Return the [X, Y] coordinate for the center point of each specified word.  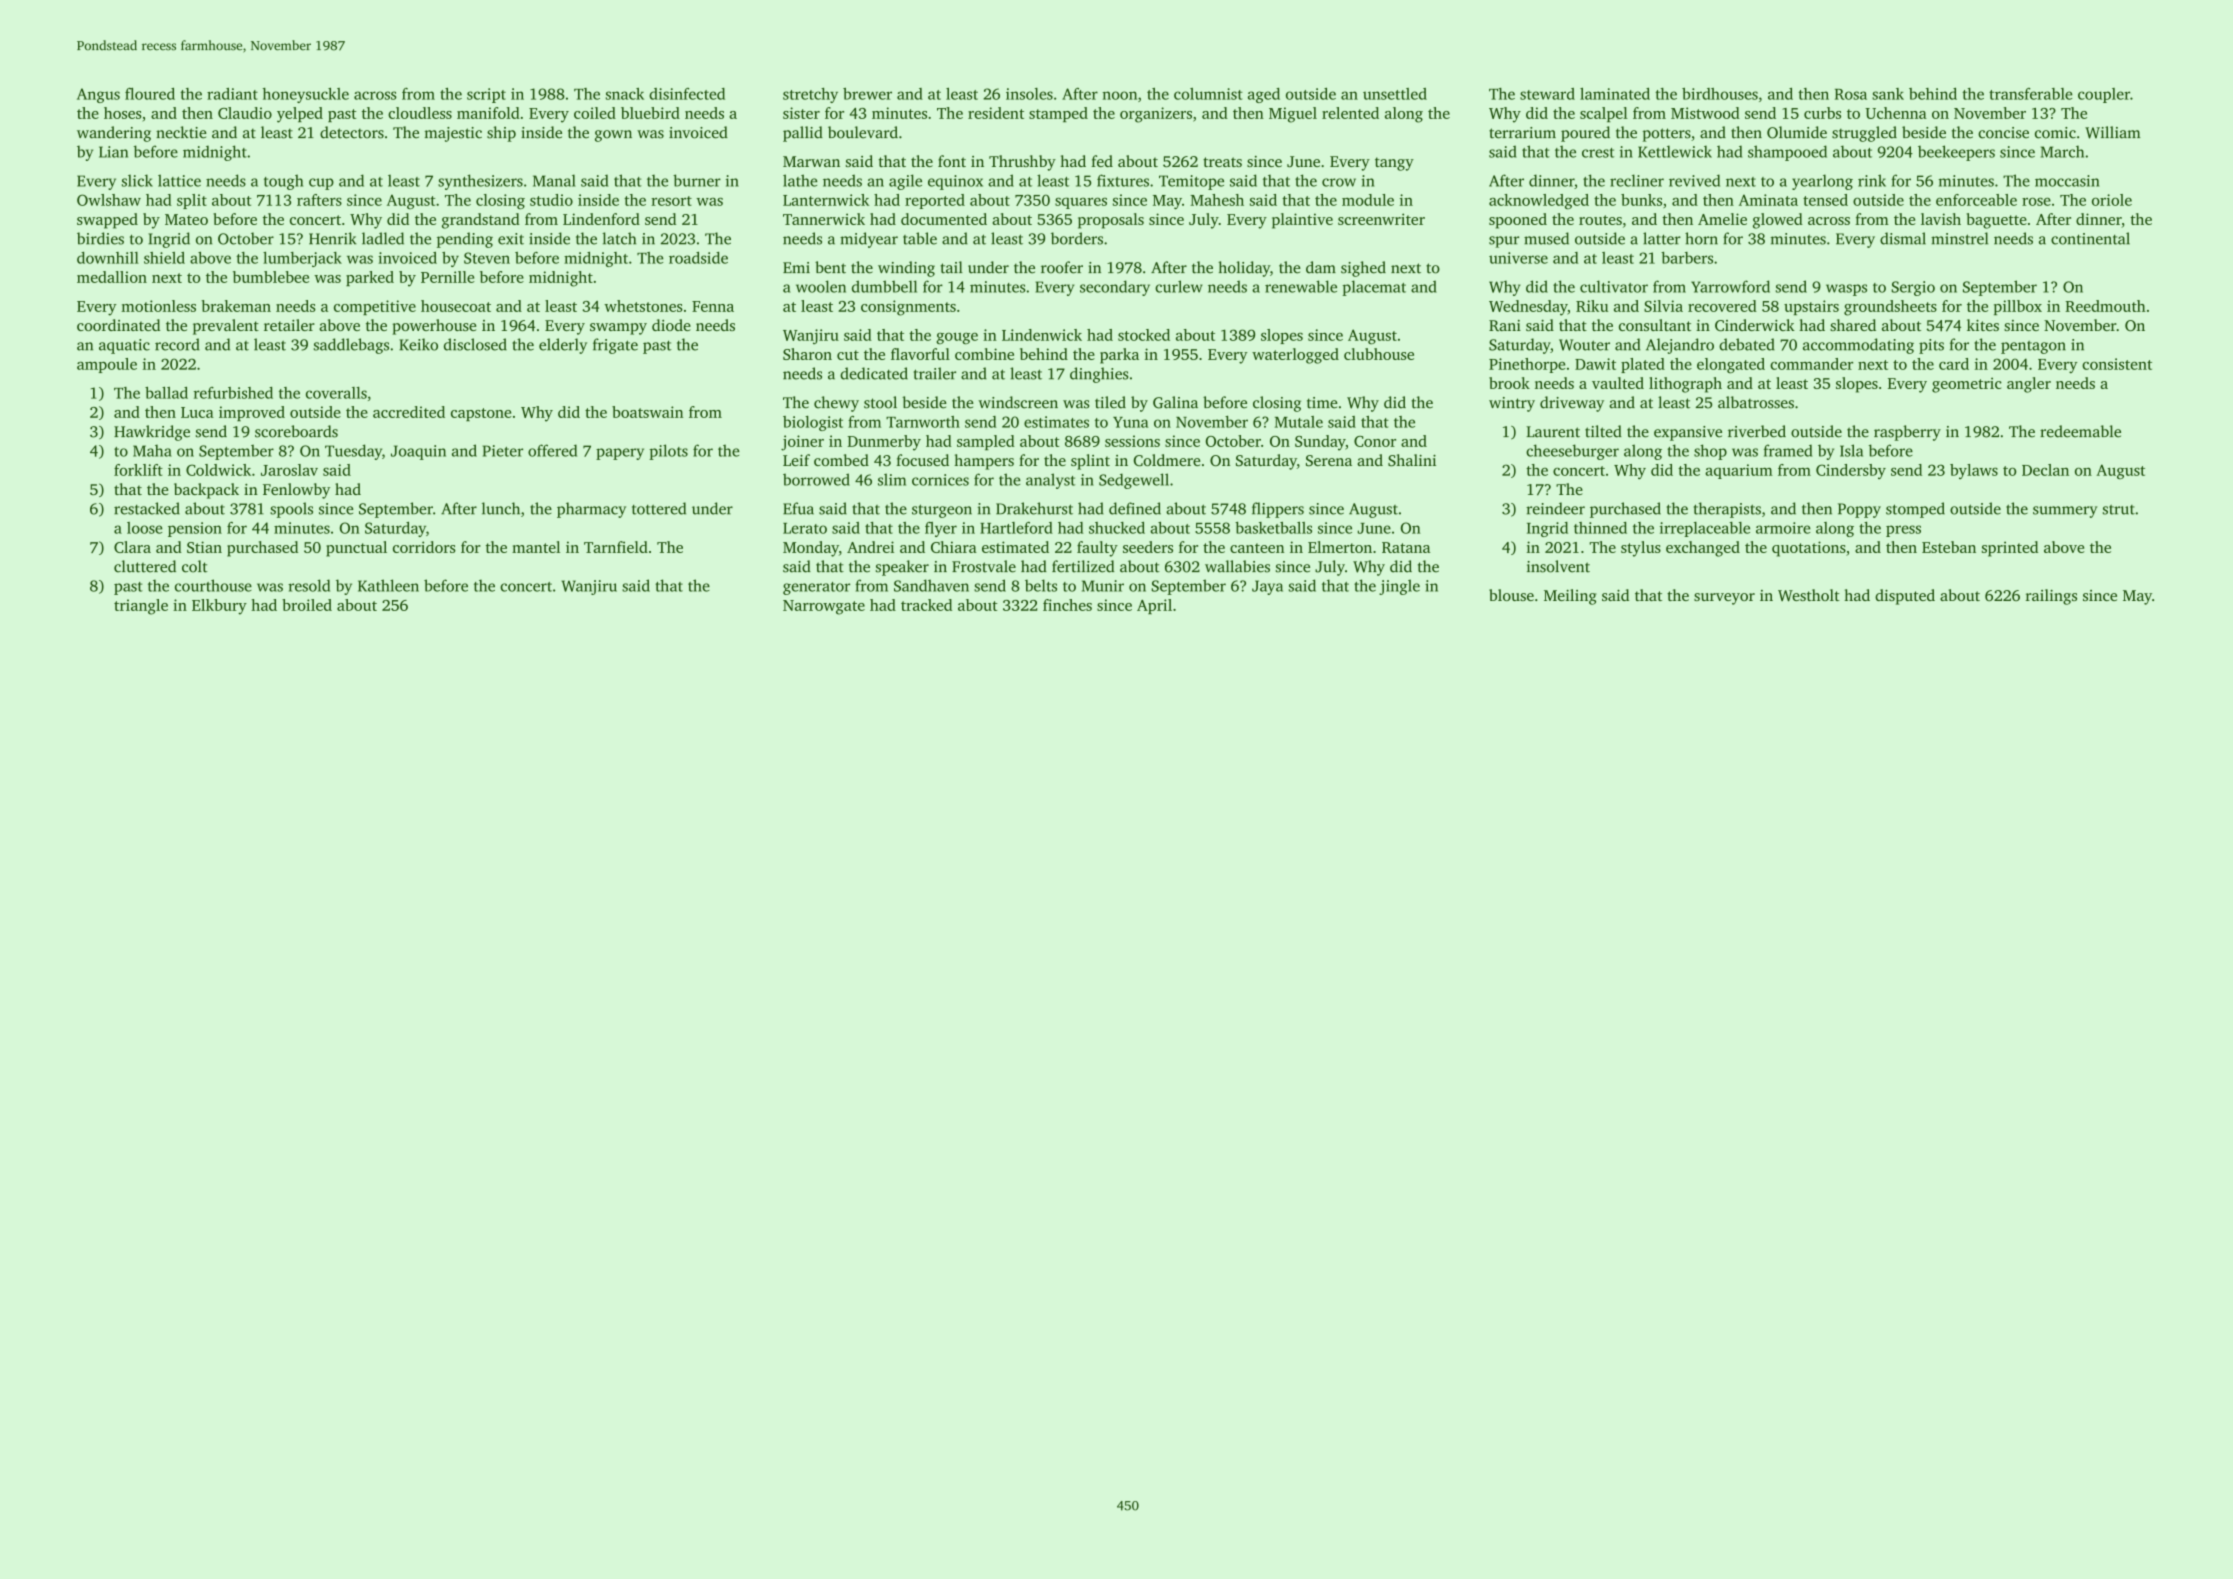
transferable [2030, 94]
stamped [1058, 114]
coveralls [336, 393]
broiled [307, 605]
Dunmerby [884, 443]
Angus [98, 95]
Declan [2045, 470]
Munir [1103, 586]
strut [2119, 510]
